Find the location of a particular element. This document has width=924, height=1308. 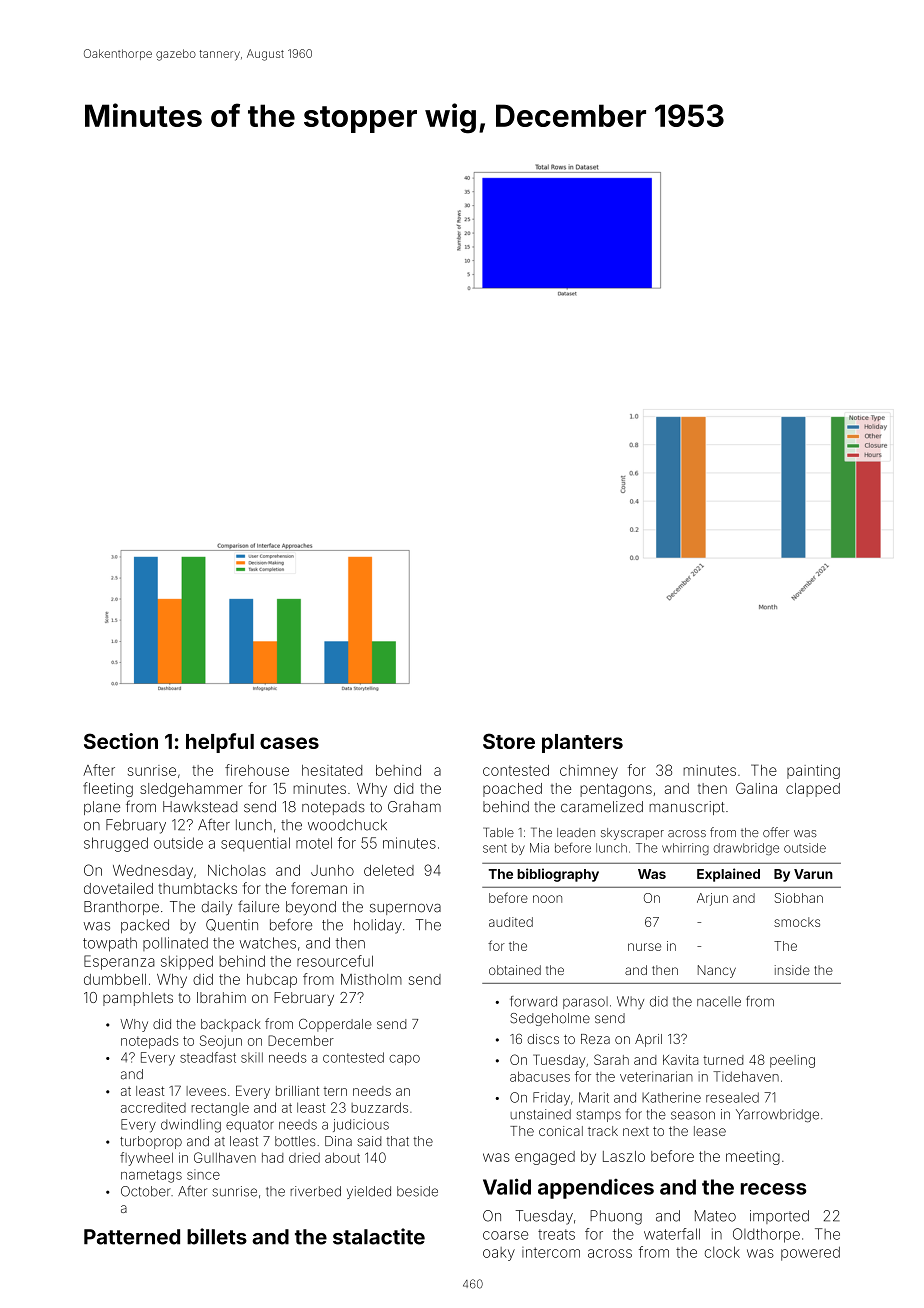

forward is located at coordinates (533, 1001).
